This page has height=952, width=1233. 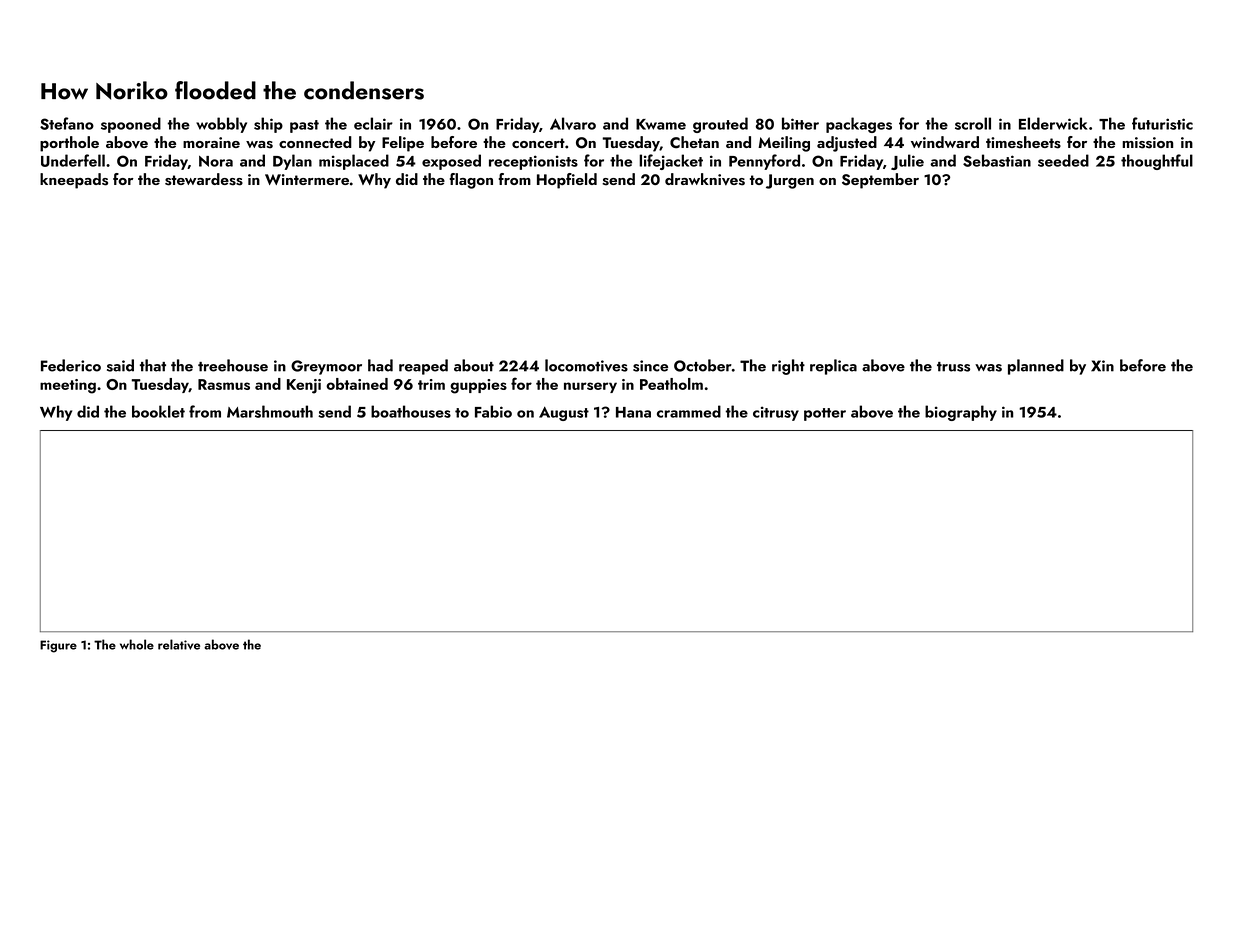 I want to click on August, so click(x=564, y=413).
